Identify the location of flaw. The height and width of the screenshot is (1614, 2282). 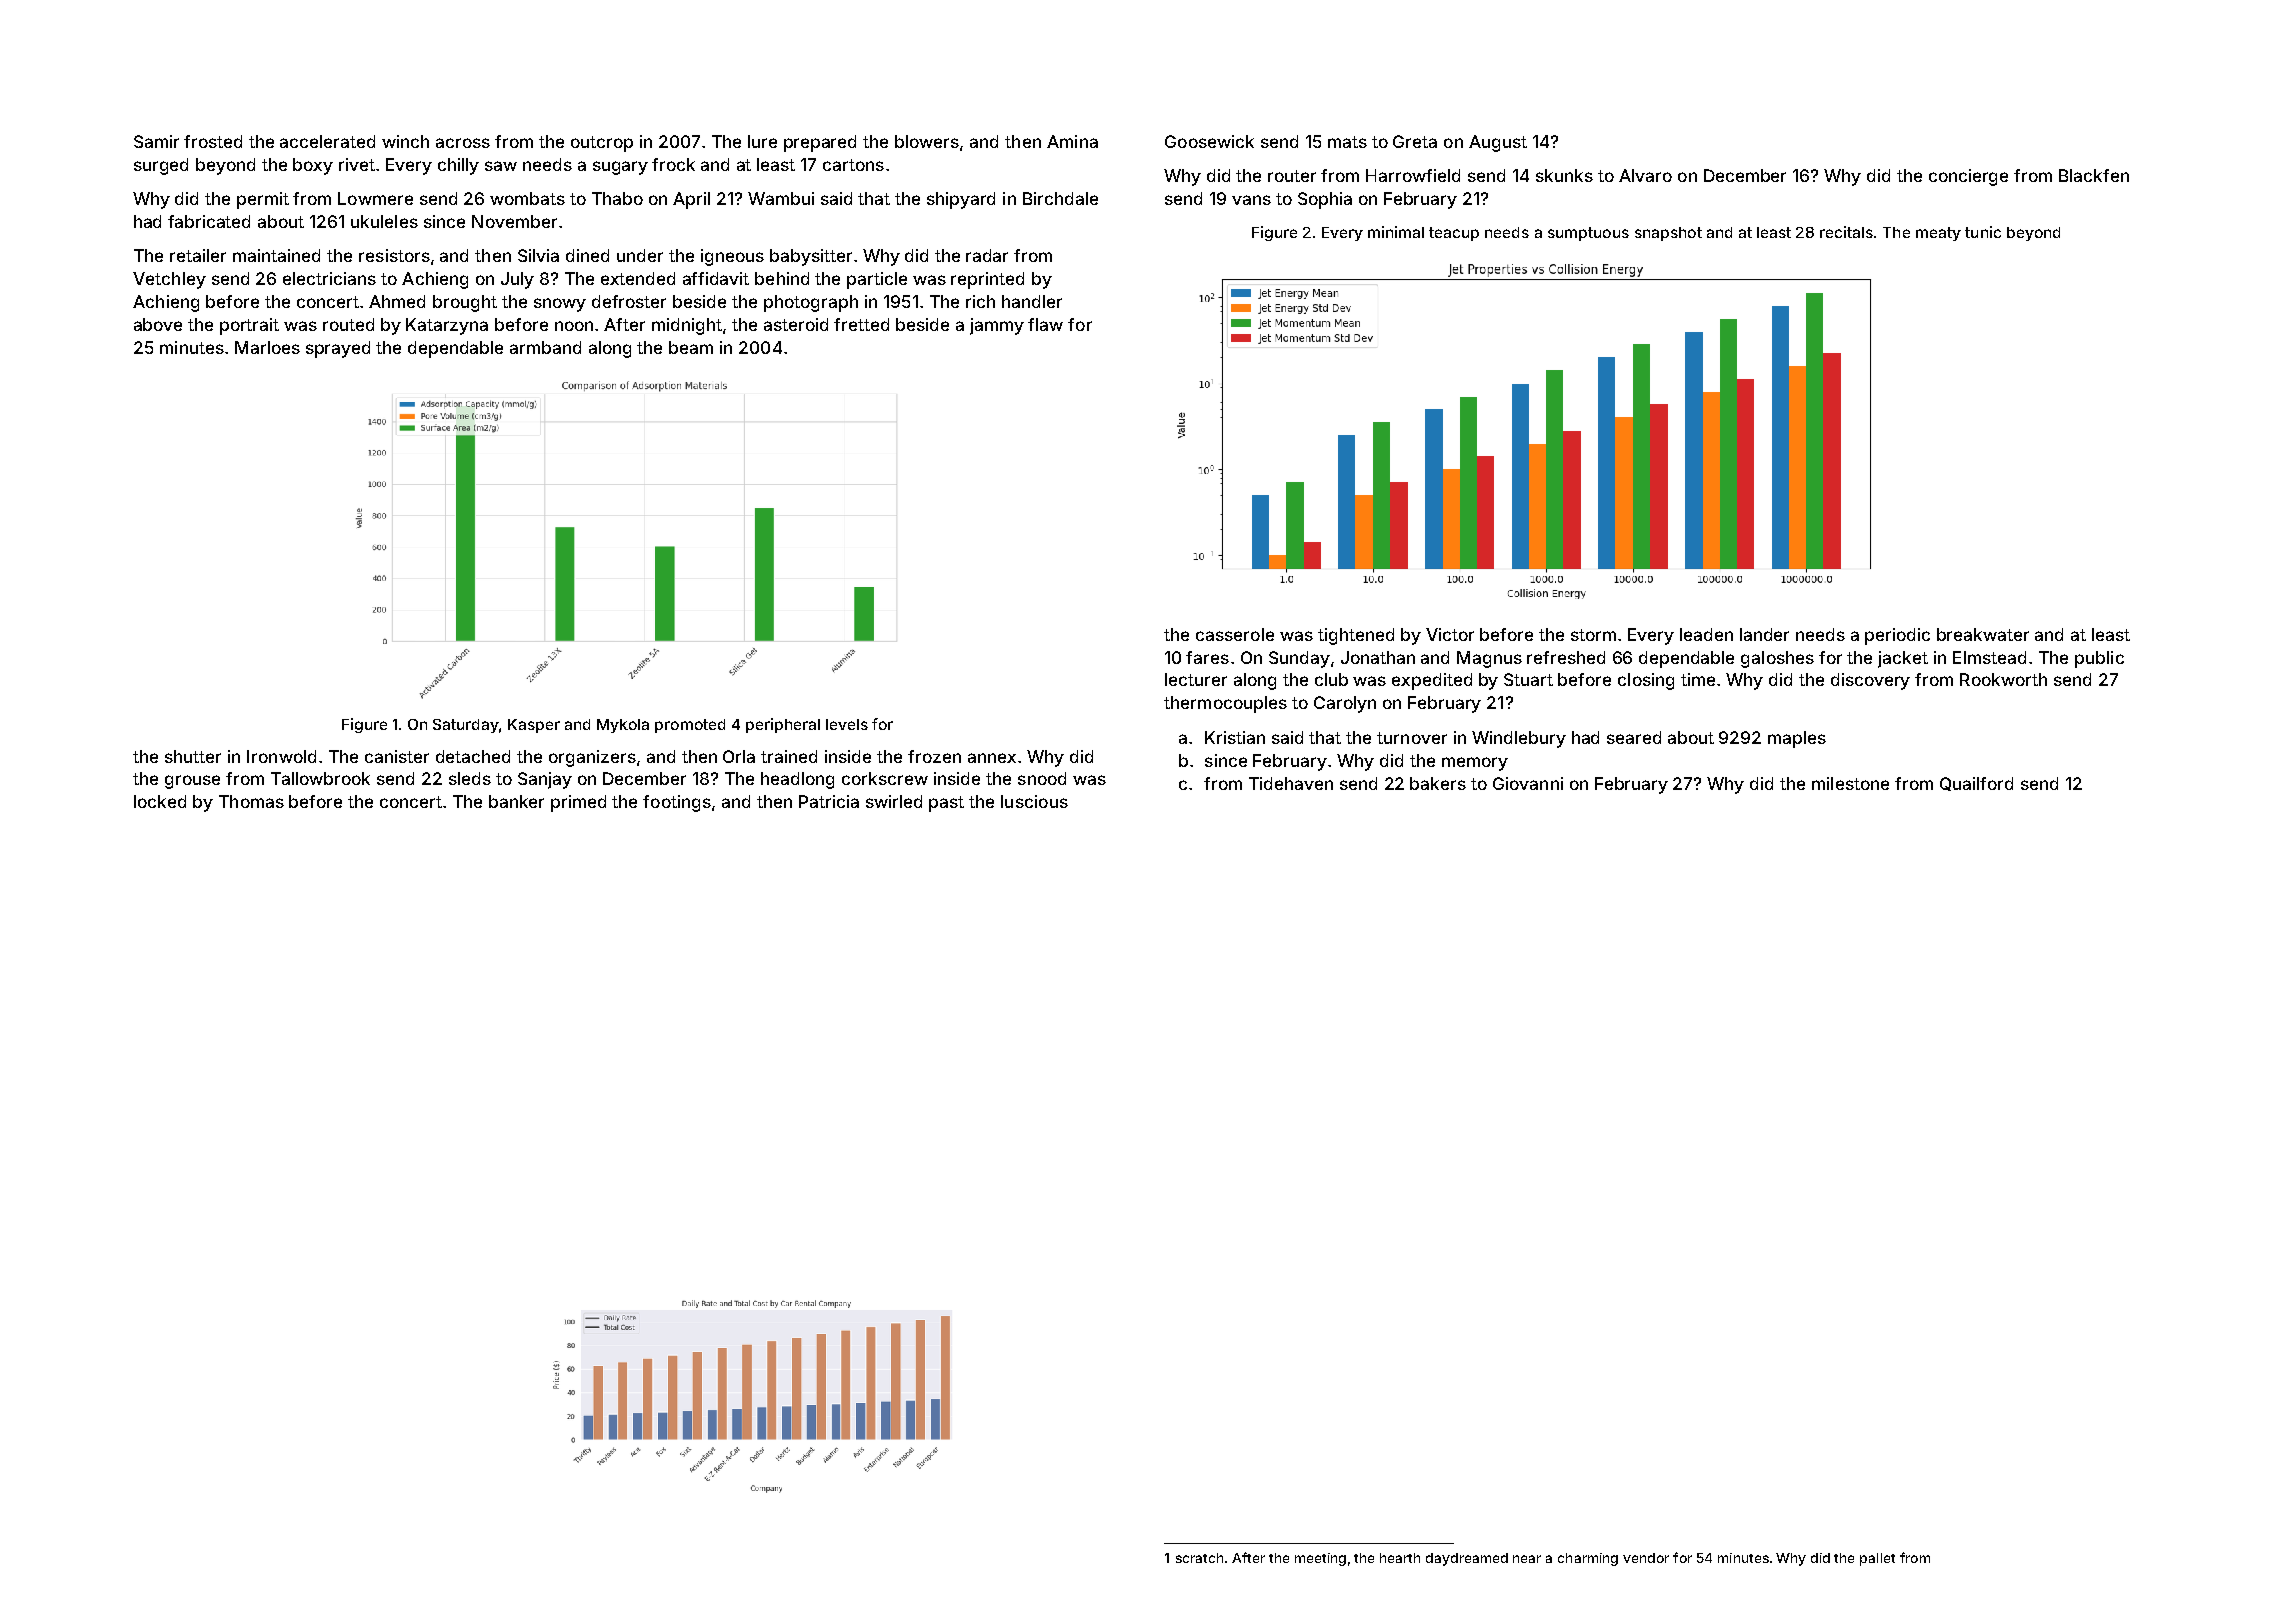
(1045, 324).
